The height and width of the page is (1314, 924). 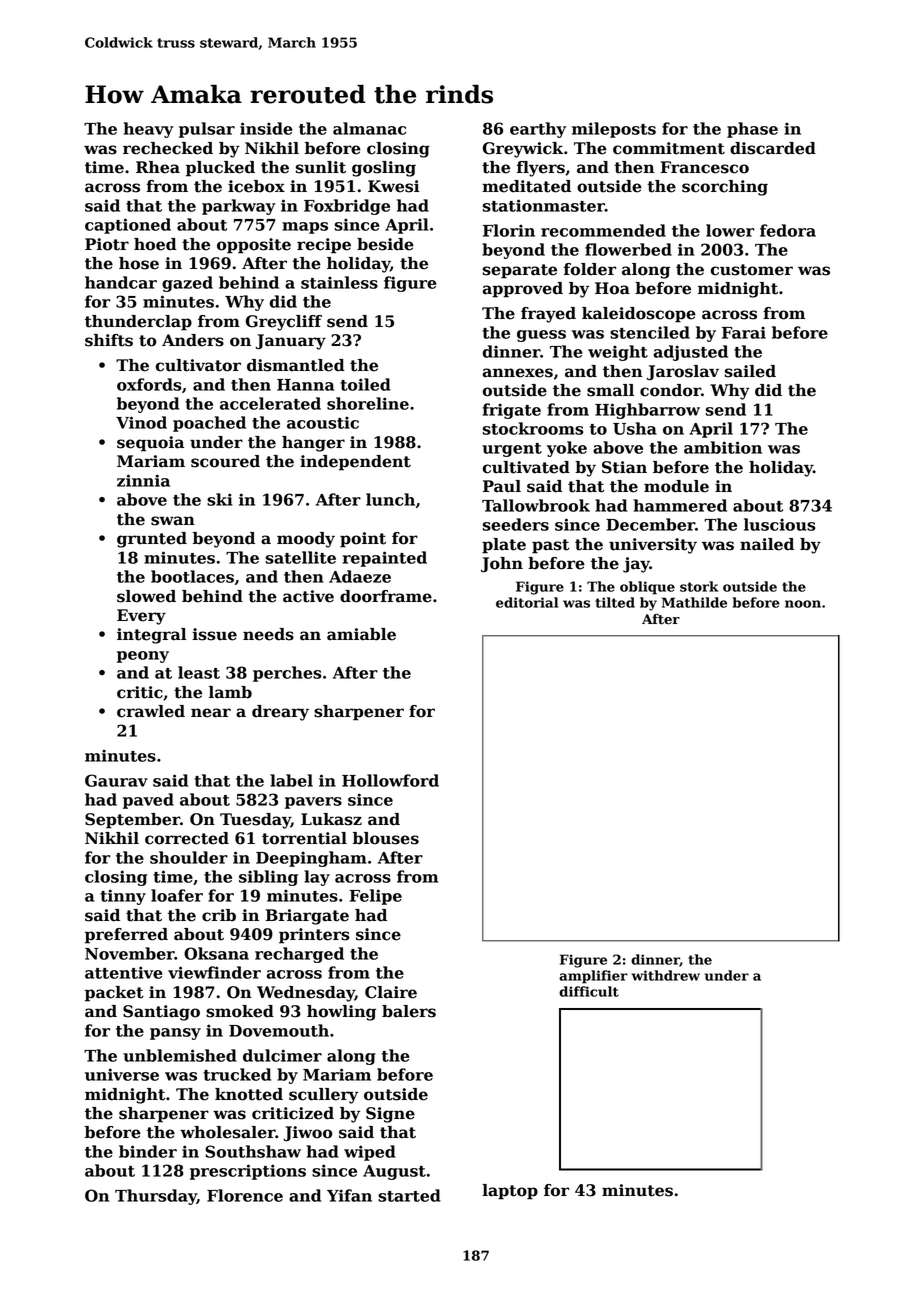 I want to click on August, so click(x=394, y=1172).
